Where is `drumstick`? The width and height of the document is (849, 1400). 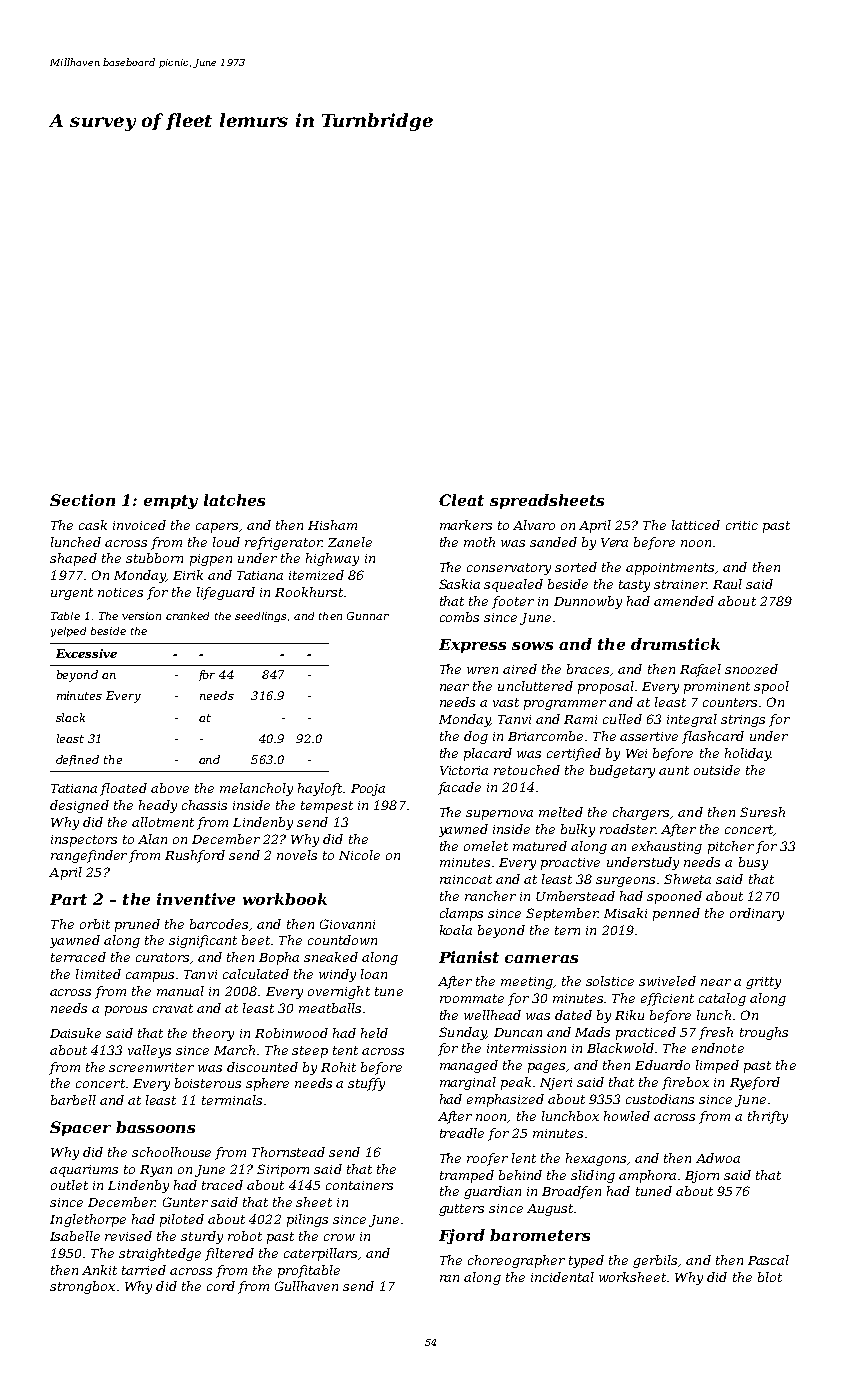 drumstick is located at coordinates (675, 644).
